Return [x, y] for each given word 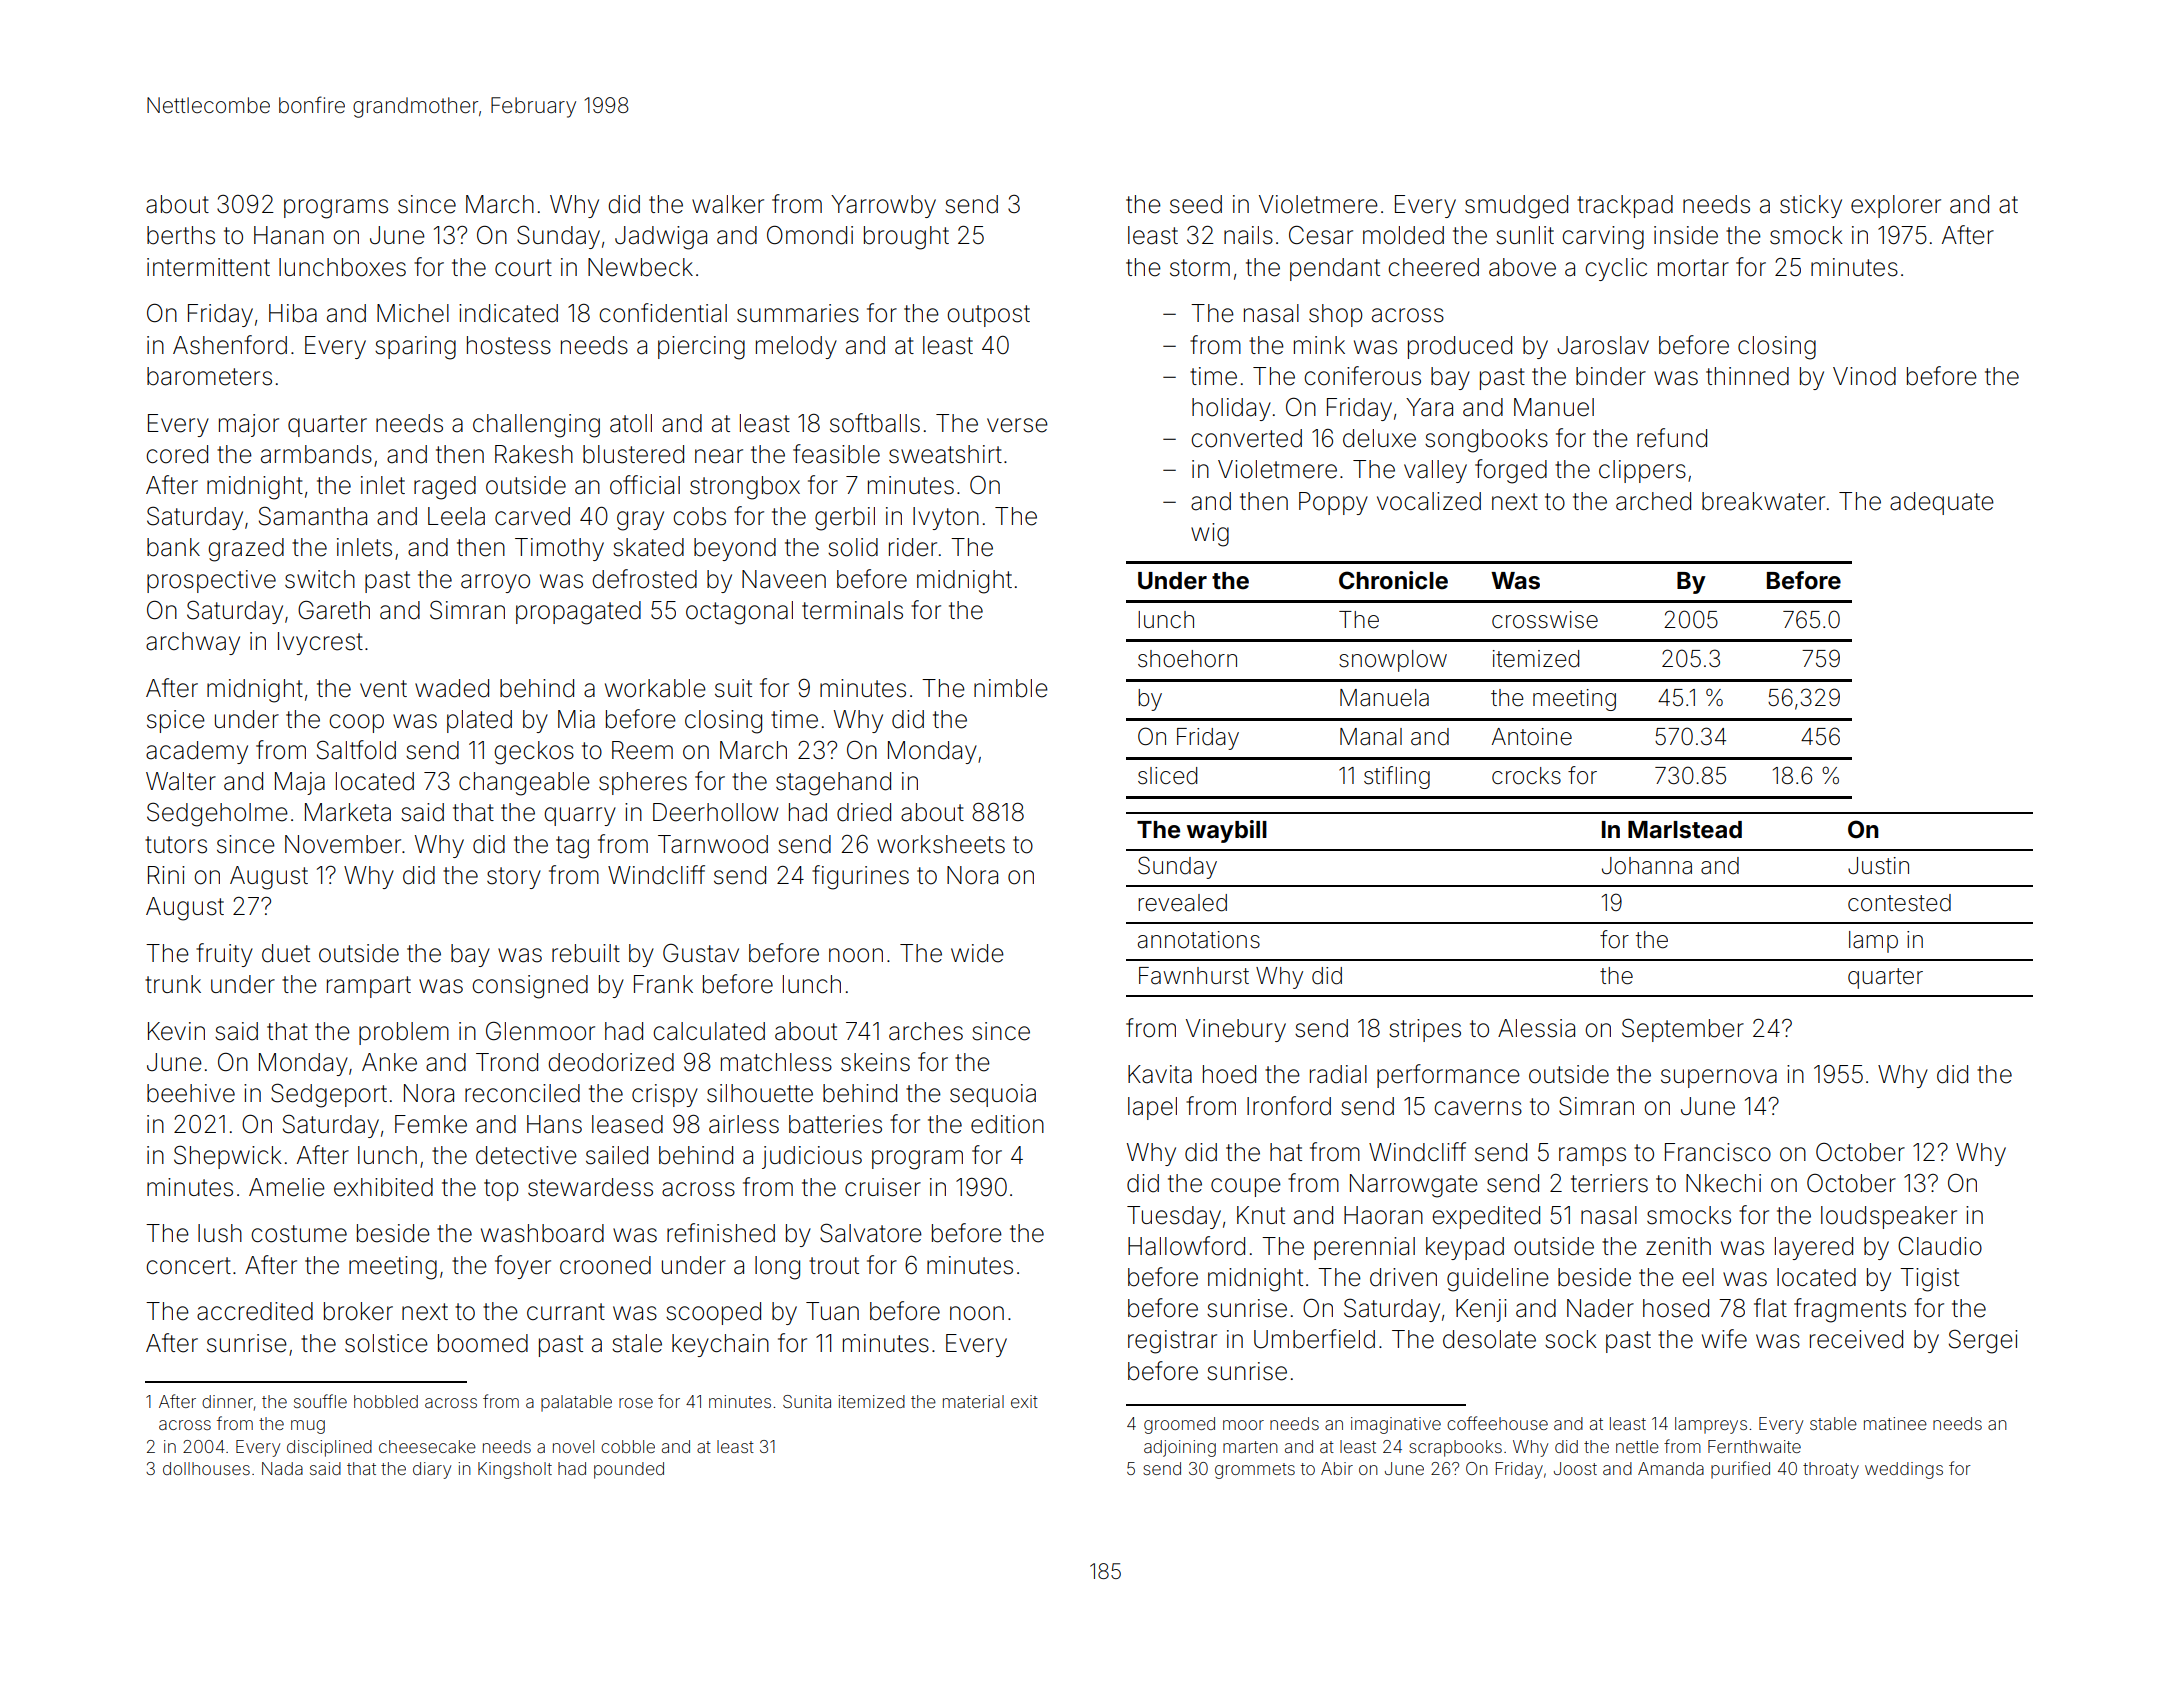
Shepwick [228, 1157]
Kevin [176, 1031]
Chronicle [1393, 580]
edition [1007, 1124]
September [1683, 1030]
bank [173, 547]
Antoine [1532, 737]
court [523, 268]
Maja [300, 783]
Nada [282, 1468]
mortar [1693, 268]
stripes [1425, 1030]
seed [1196, 204]
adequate [1942, 503]
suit [733, 688]
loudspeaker [1889, 1217]
